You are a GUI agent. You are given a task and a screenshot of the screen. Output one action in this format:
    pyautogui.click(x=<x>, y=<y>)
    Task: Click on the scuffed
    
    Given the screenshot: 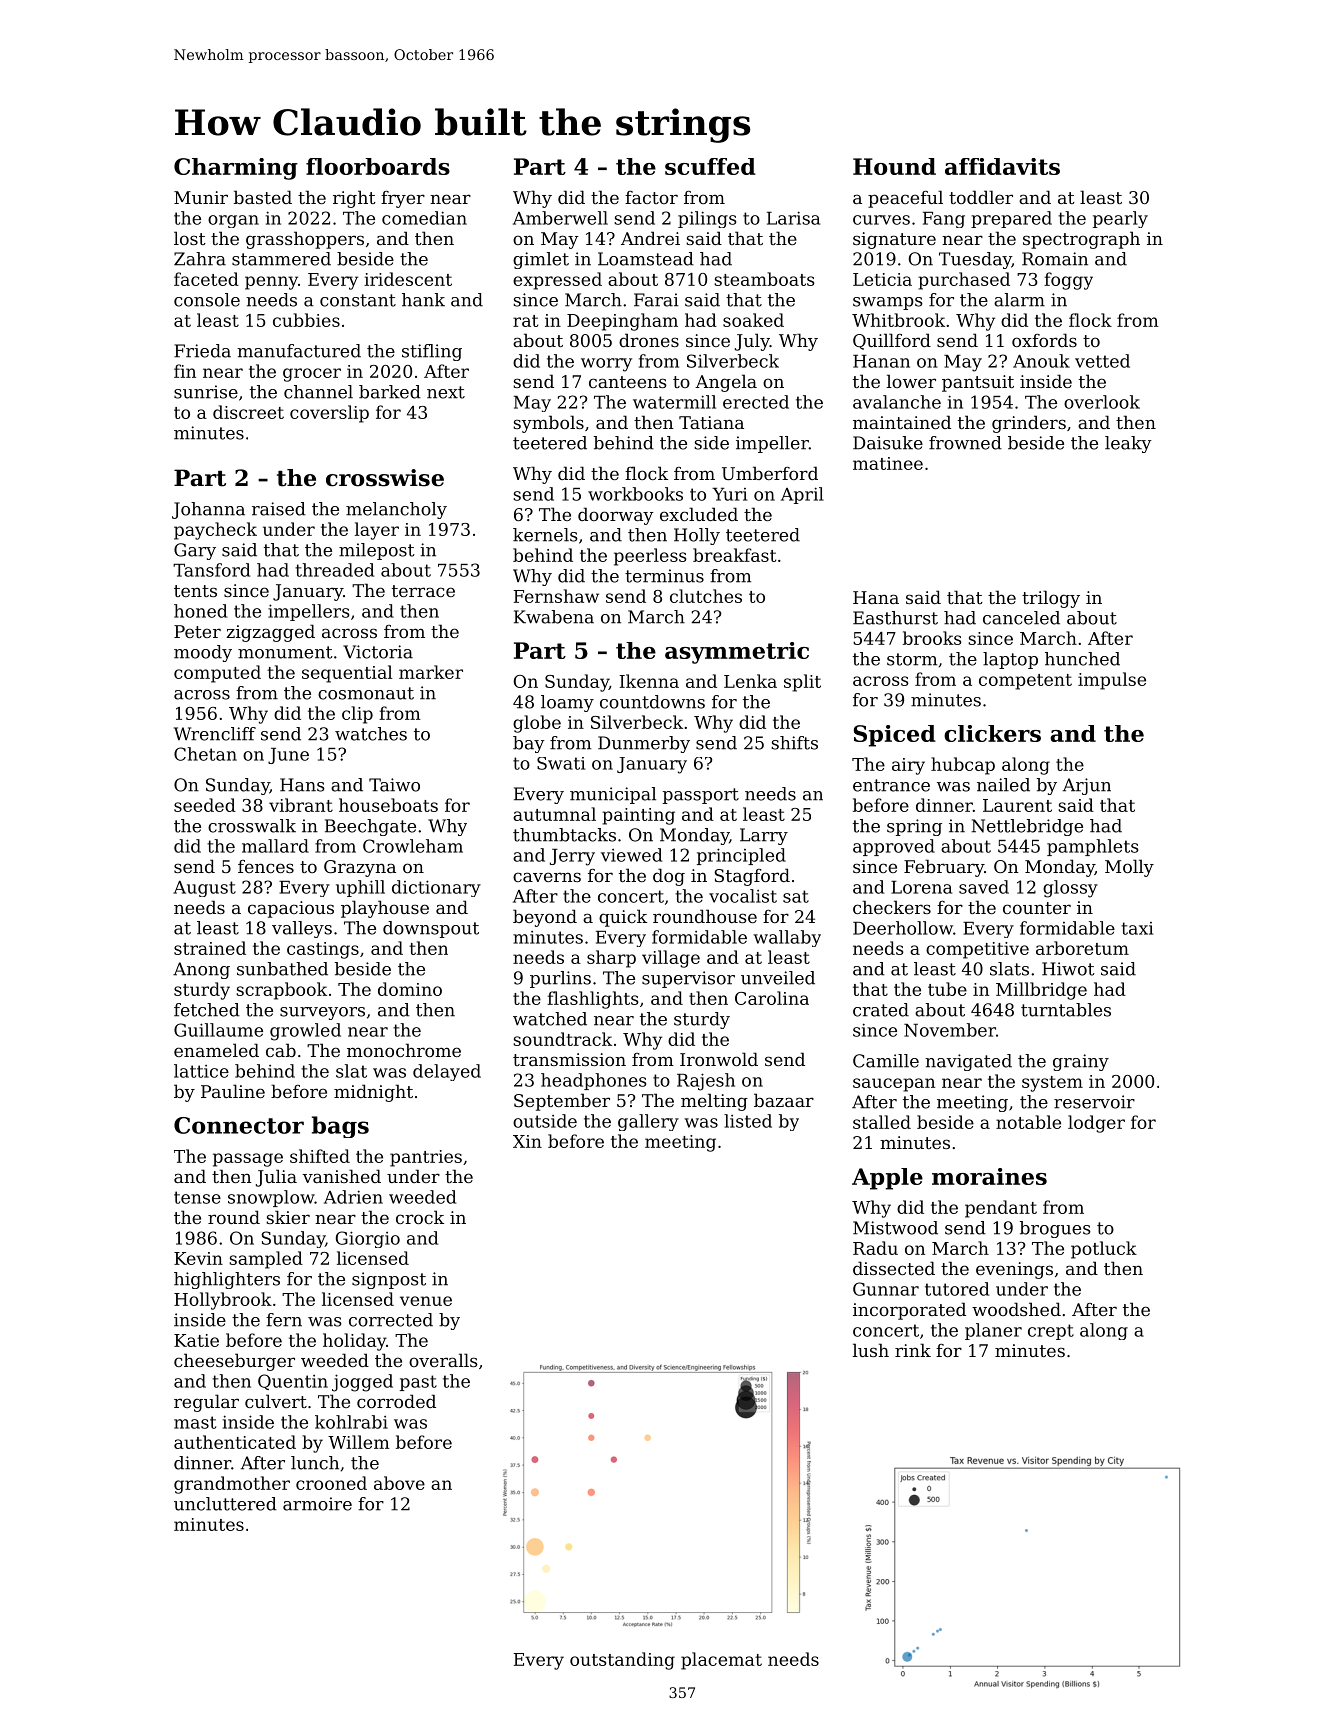 What is the action you would take?
    pyautogui.click(x=710, y=166)
